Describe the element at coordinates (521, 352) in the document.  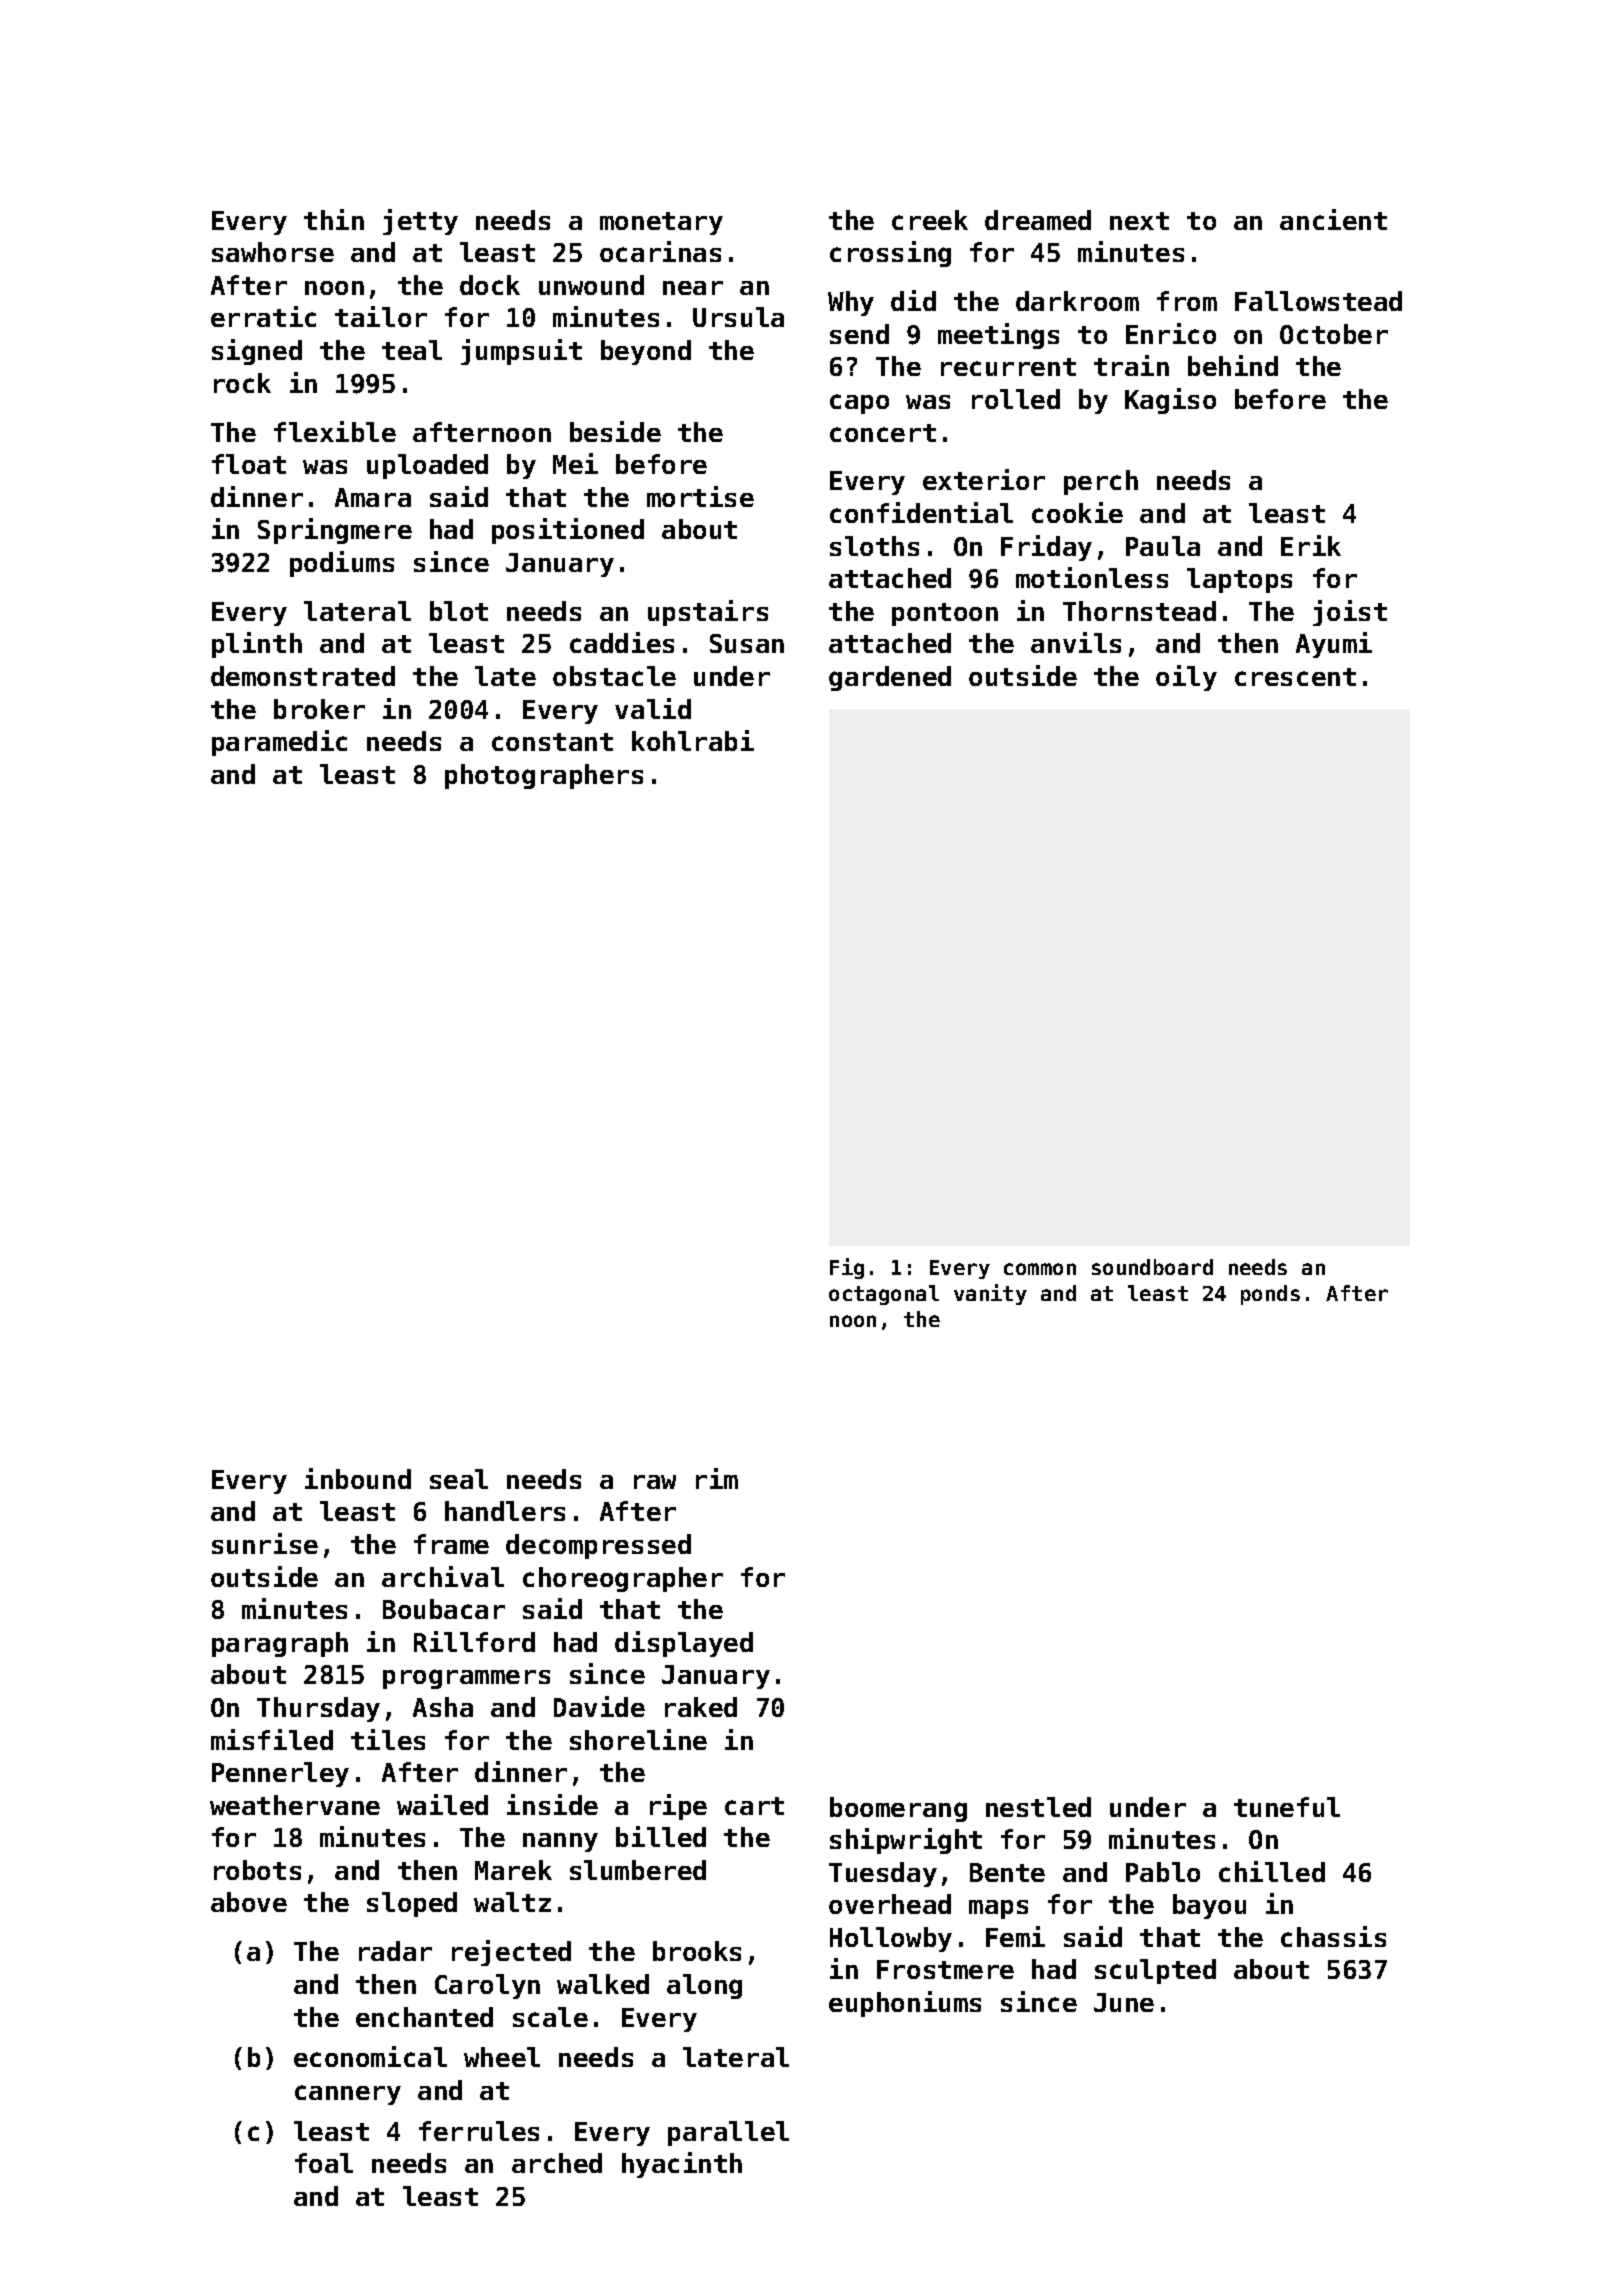
I see `jumpsuit` at that location.
